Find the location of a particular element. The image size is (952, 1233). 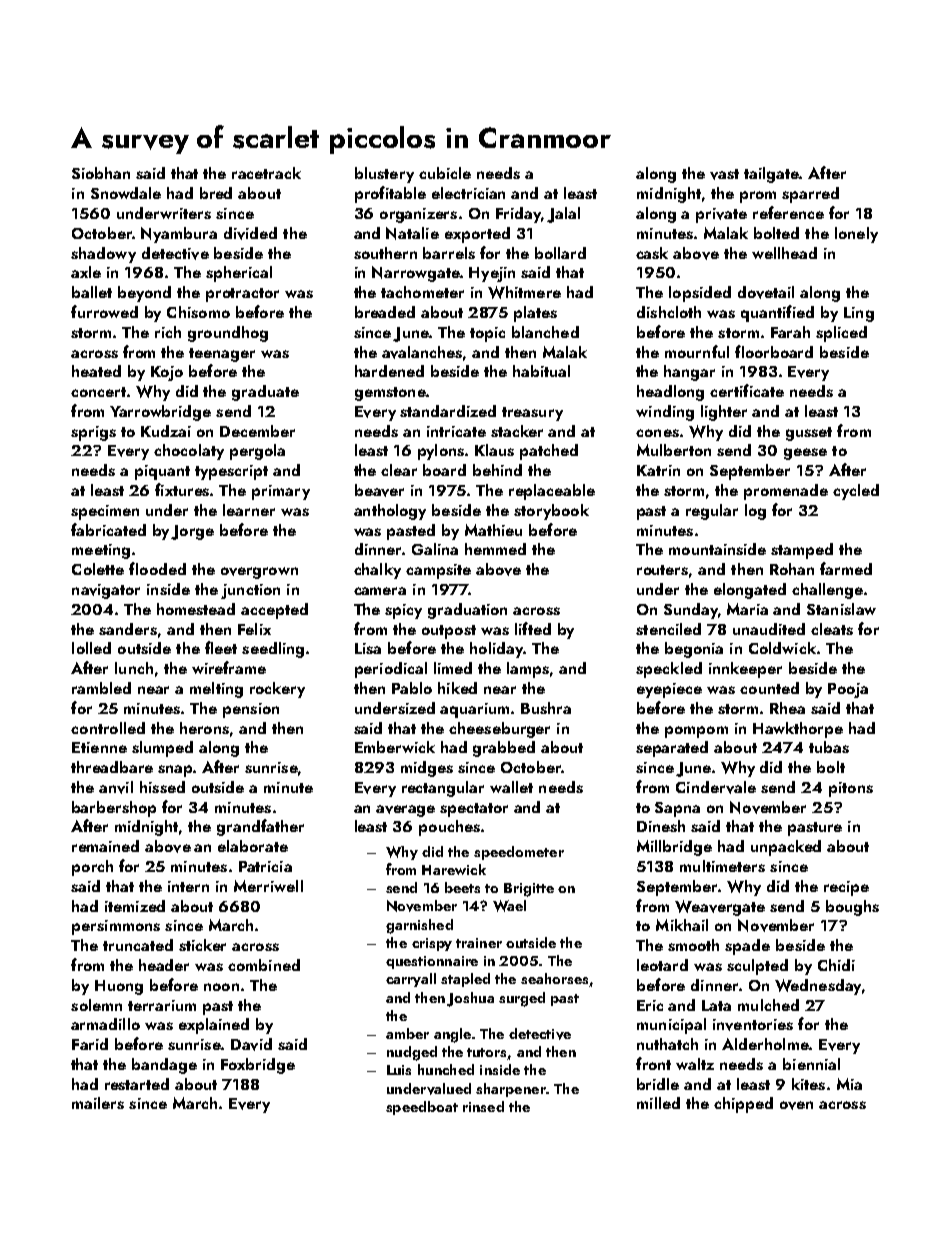

electrician is located at coordinates (468, 193).
